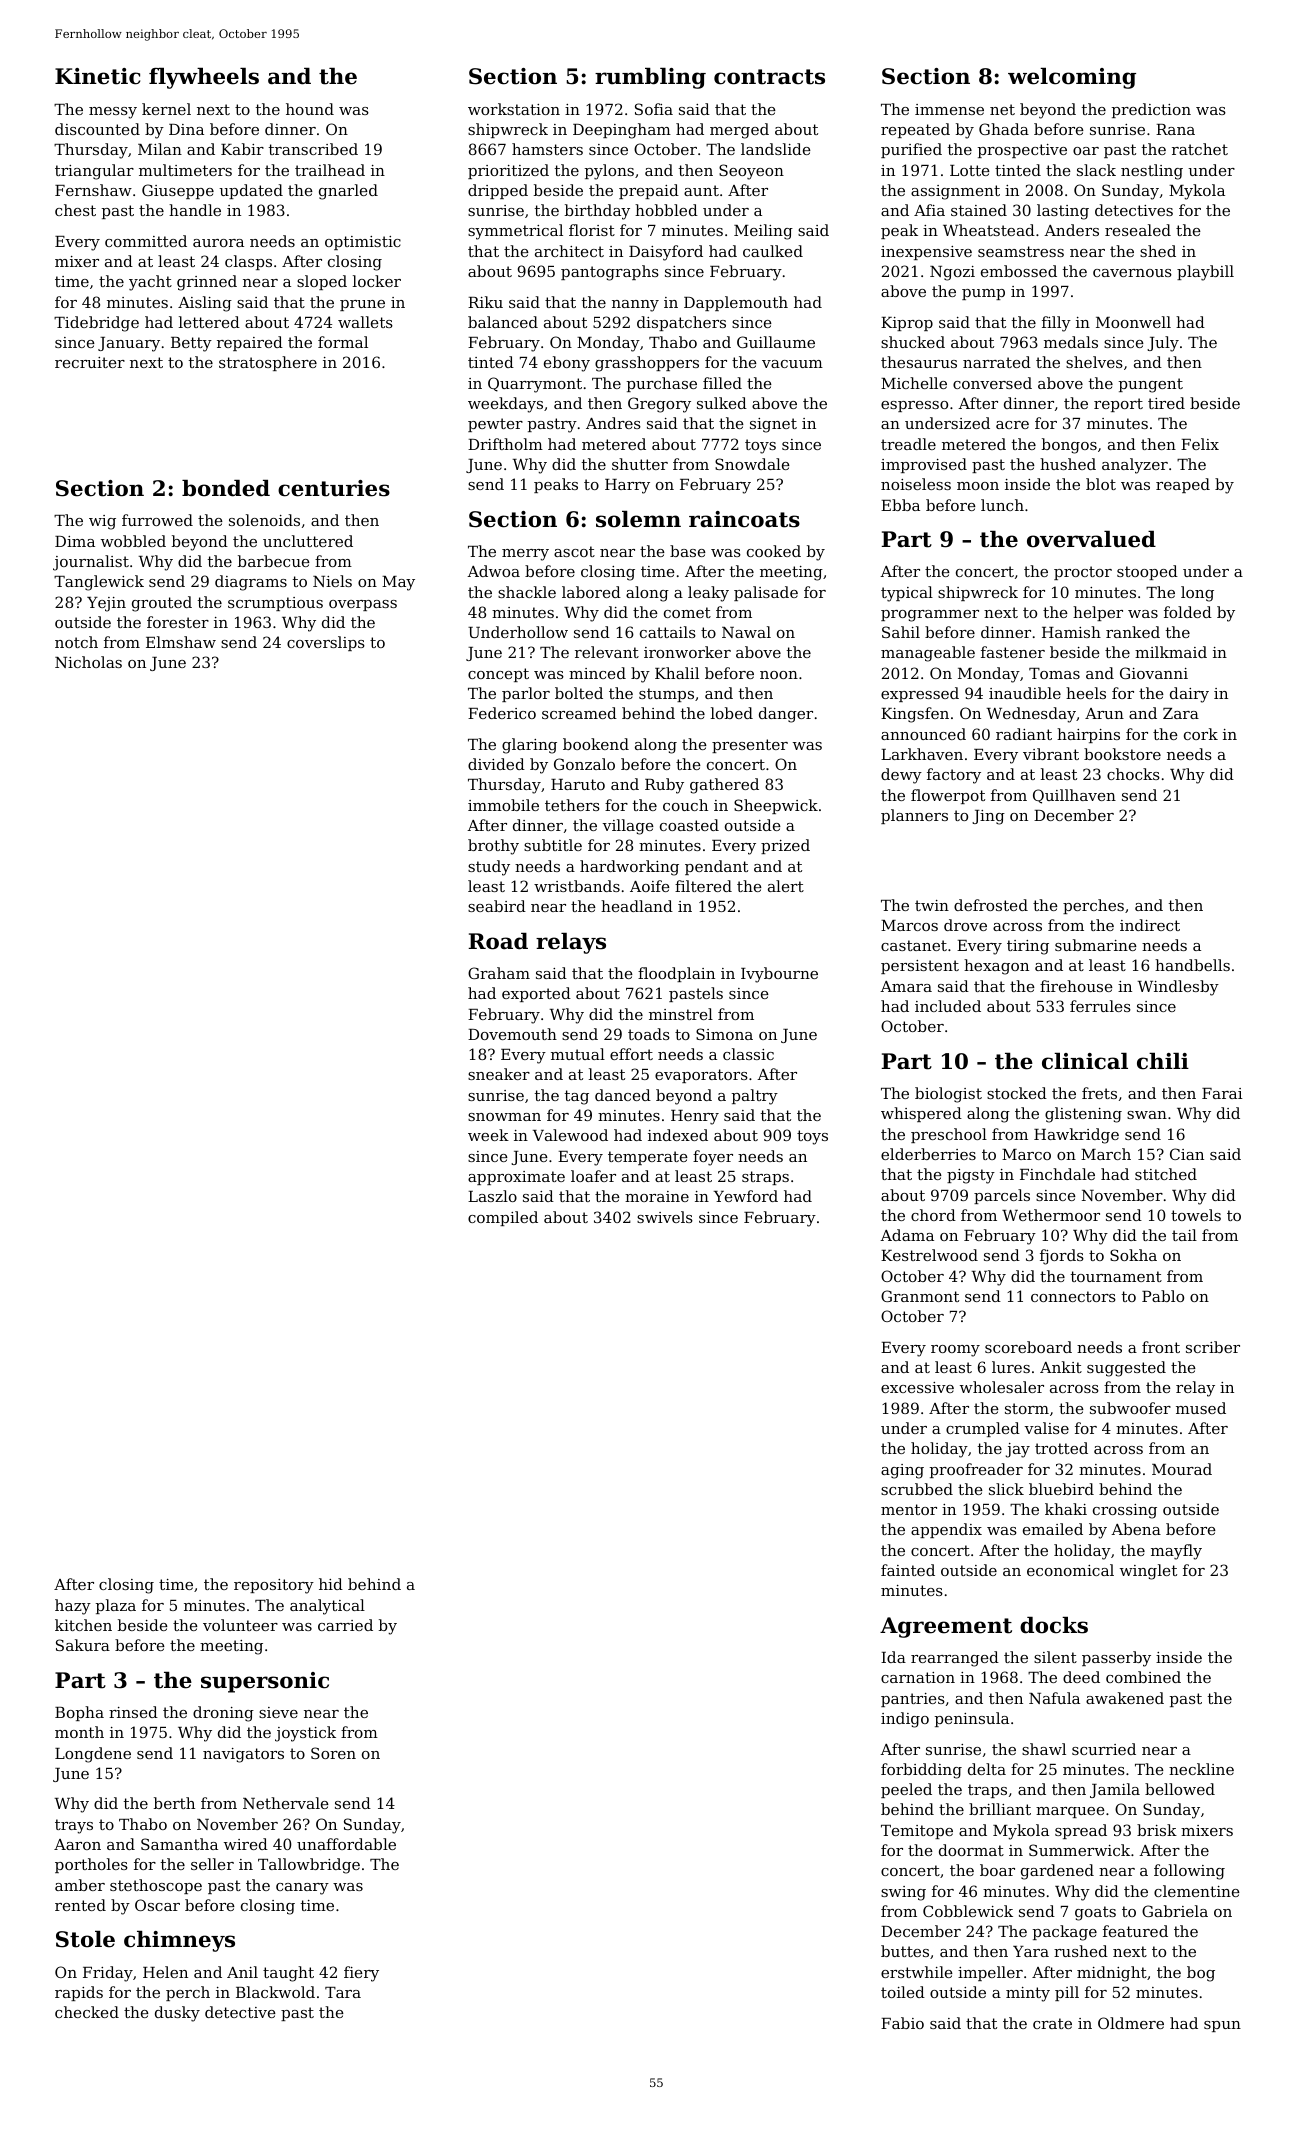 This screenshot has width=1298, height=2138. What do you see at coordinates (724, 1034) in the screenshot?
I see `Simona` at bounding box center [724, 1034].
